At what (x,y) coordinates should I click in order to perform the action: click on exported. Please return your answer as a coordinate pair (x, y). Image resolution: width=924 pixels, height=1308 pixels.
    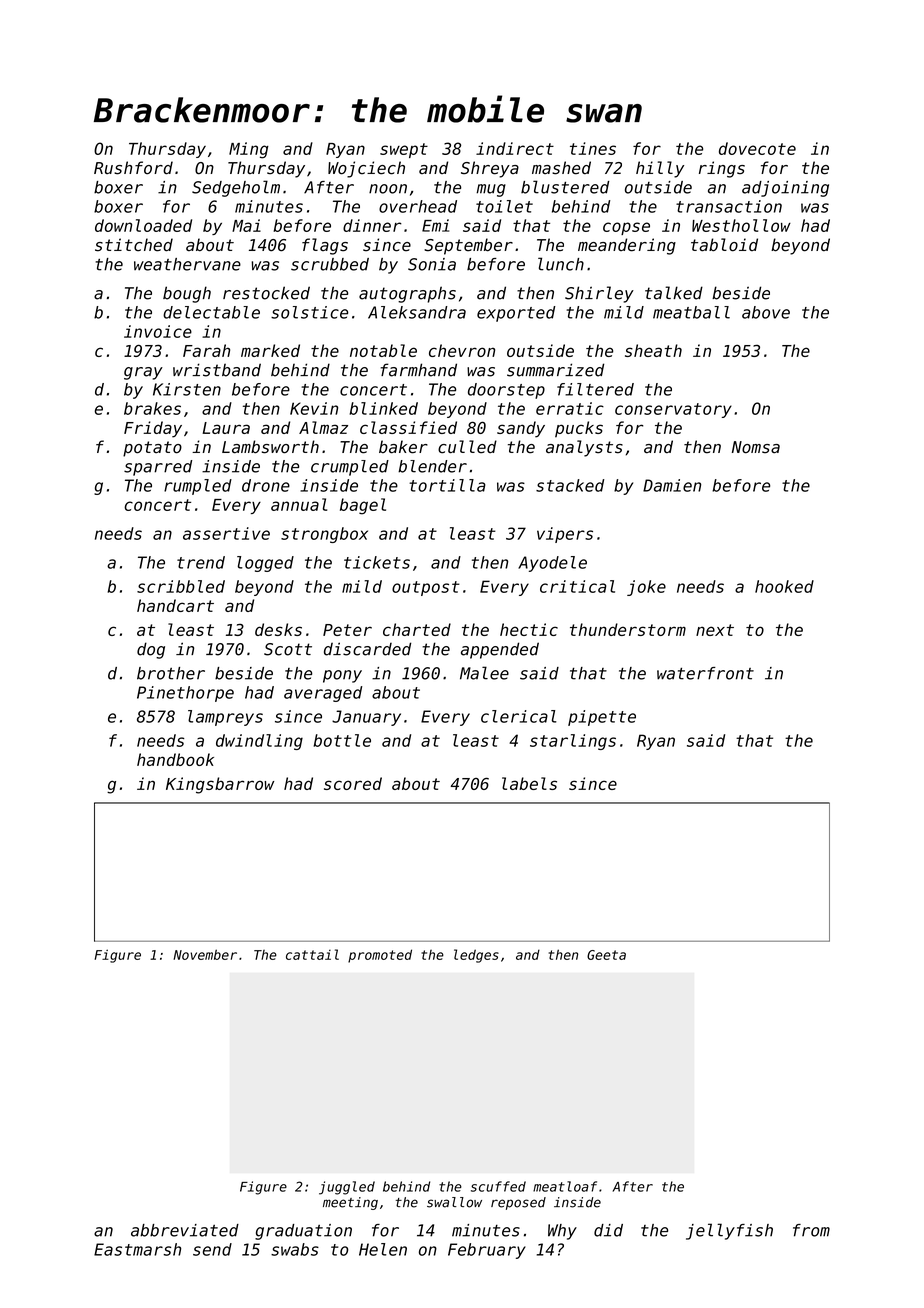
    Looking at the image, I should click on (516, 314).
